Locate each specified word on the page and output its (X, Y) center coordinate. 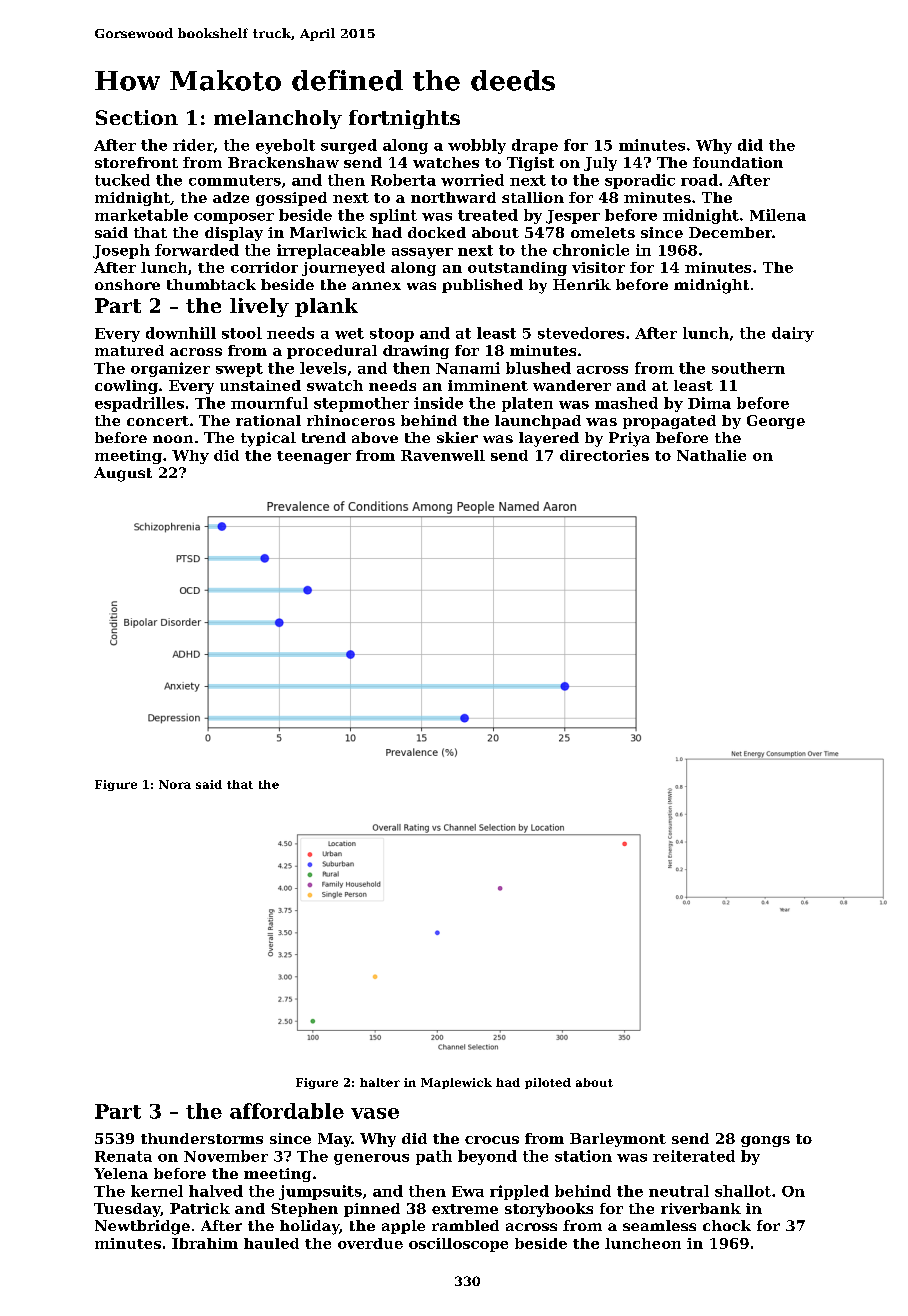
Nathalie (711, 455)
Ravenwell (443, 455)
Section (137, 117)
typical (268, 439)
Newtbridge (142, 1227)
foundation (738, 162)
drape (535, 146)
